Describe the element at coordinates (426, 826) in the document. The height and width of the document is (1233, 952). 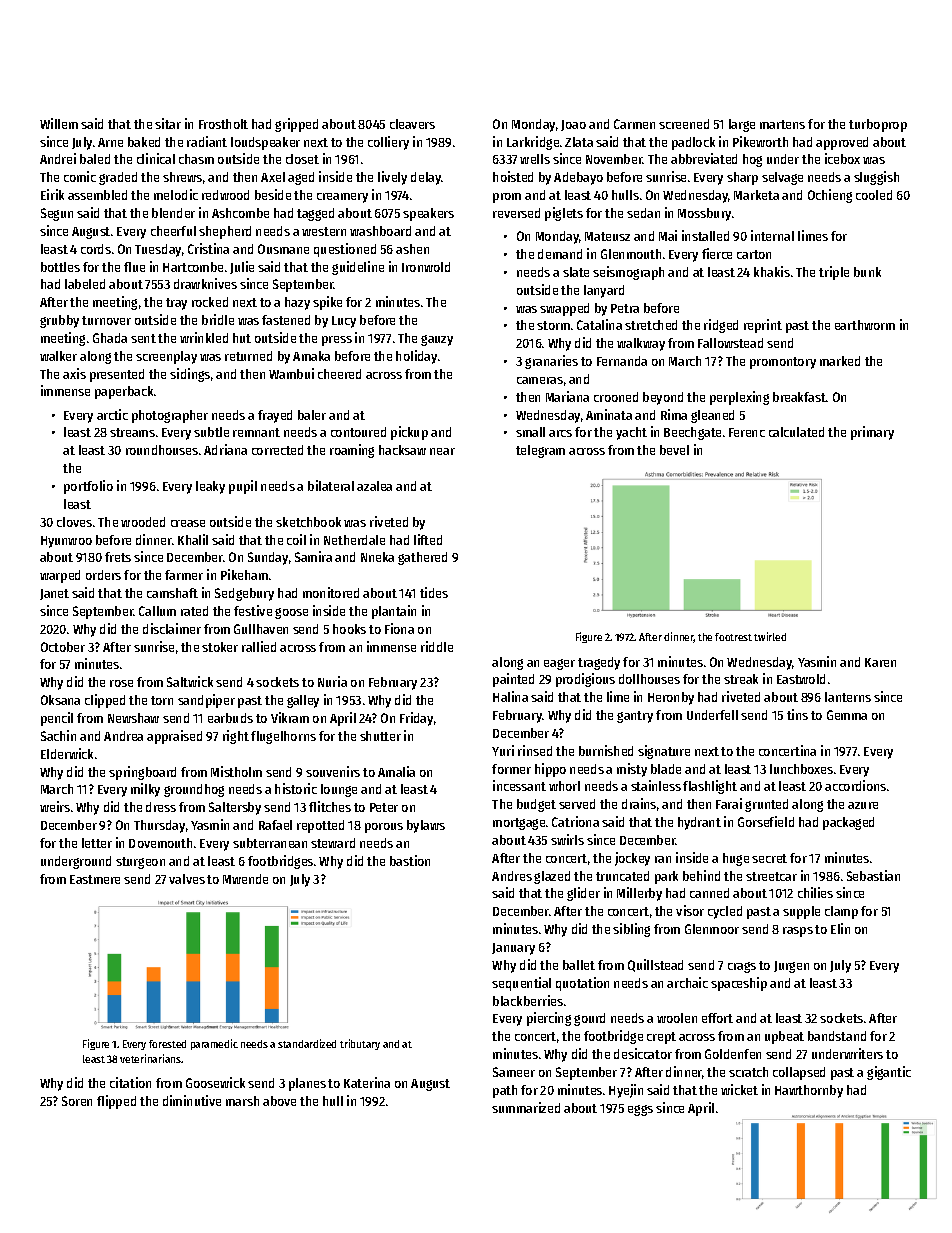
I see `bylaws` at that location.
